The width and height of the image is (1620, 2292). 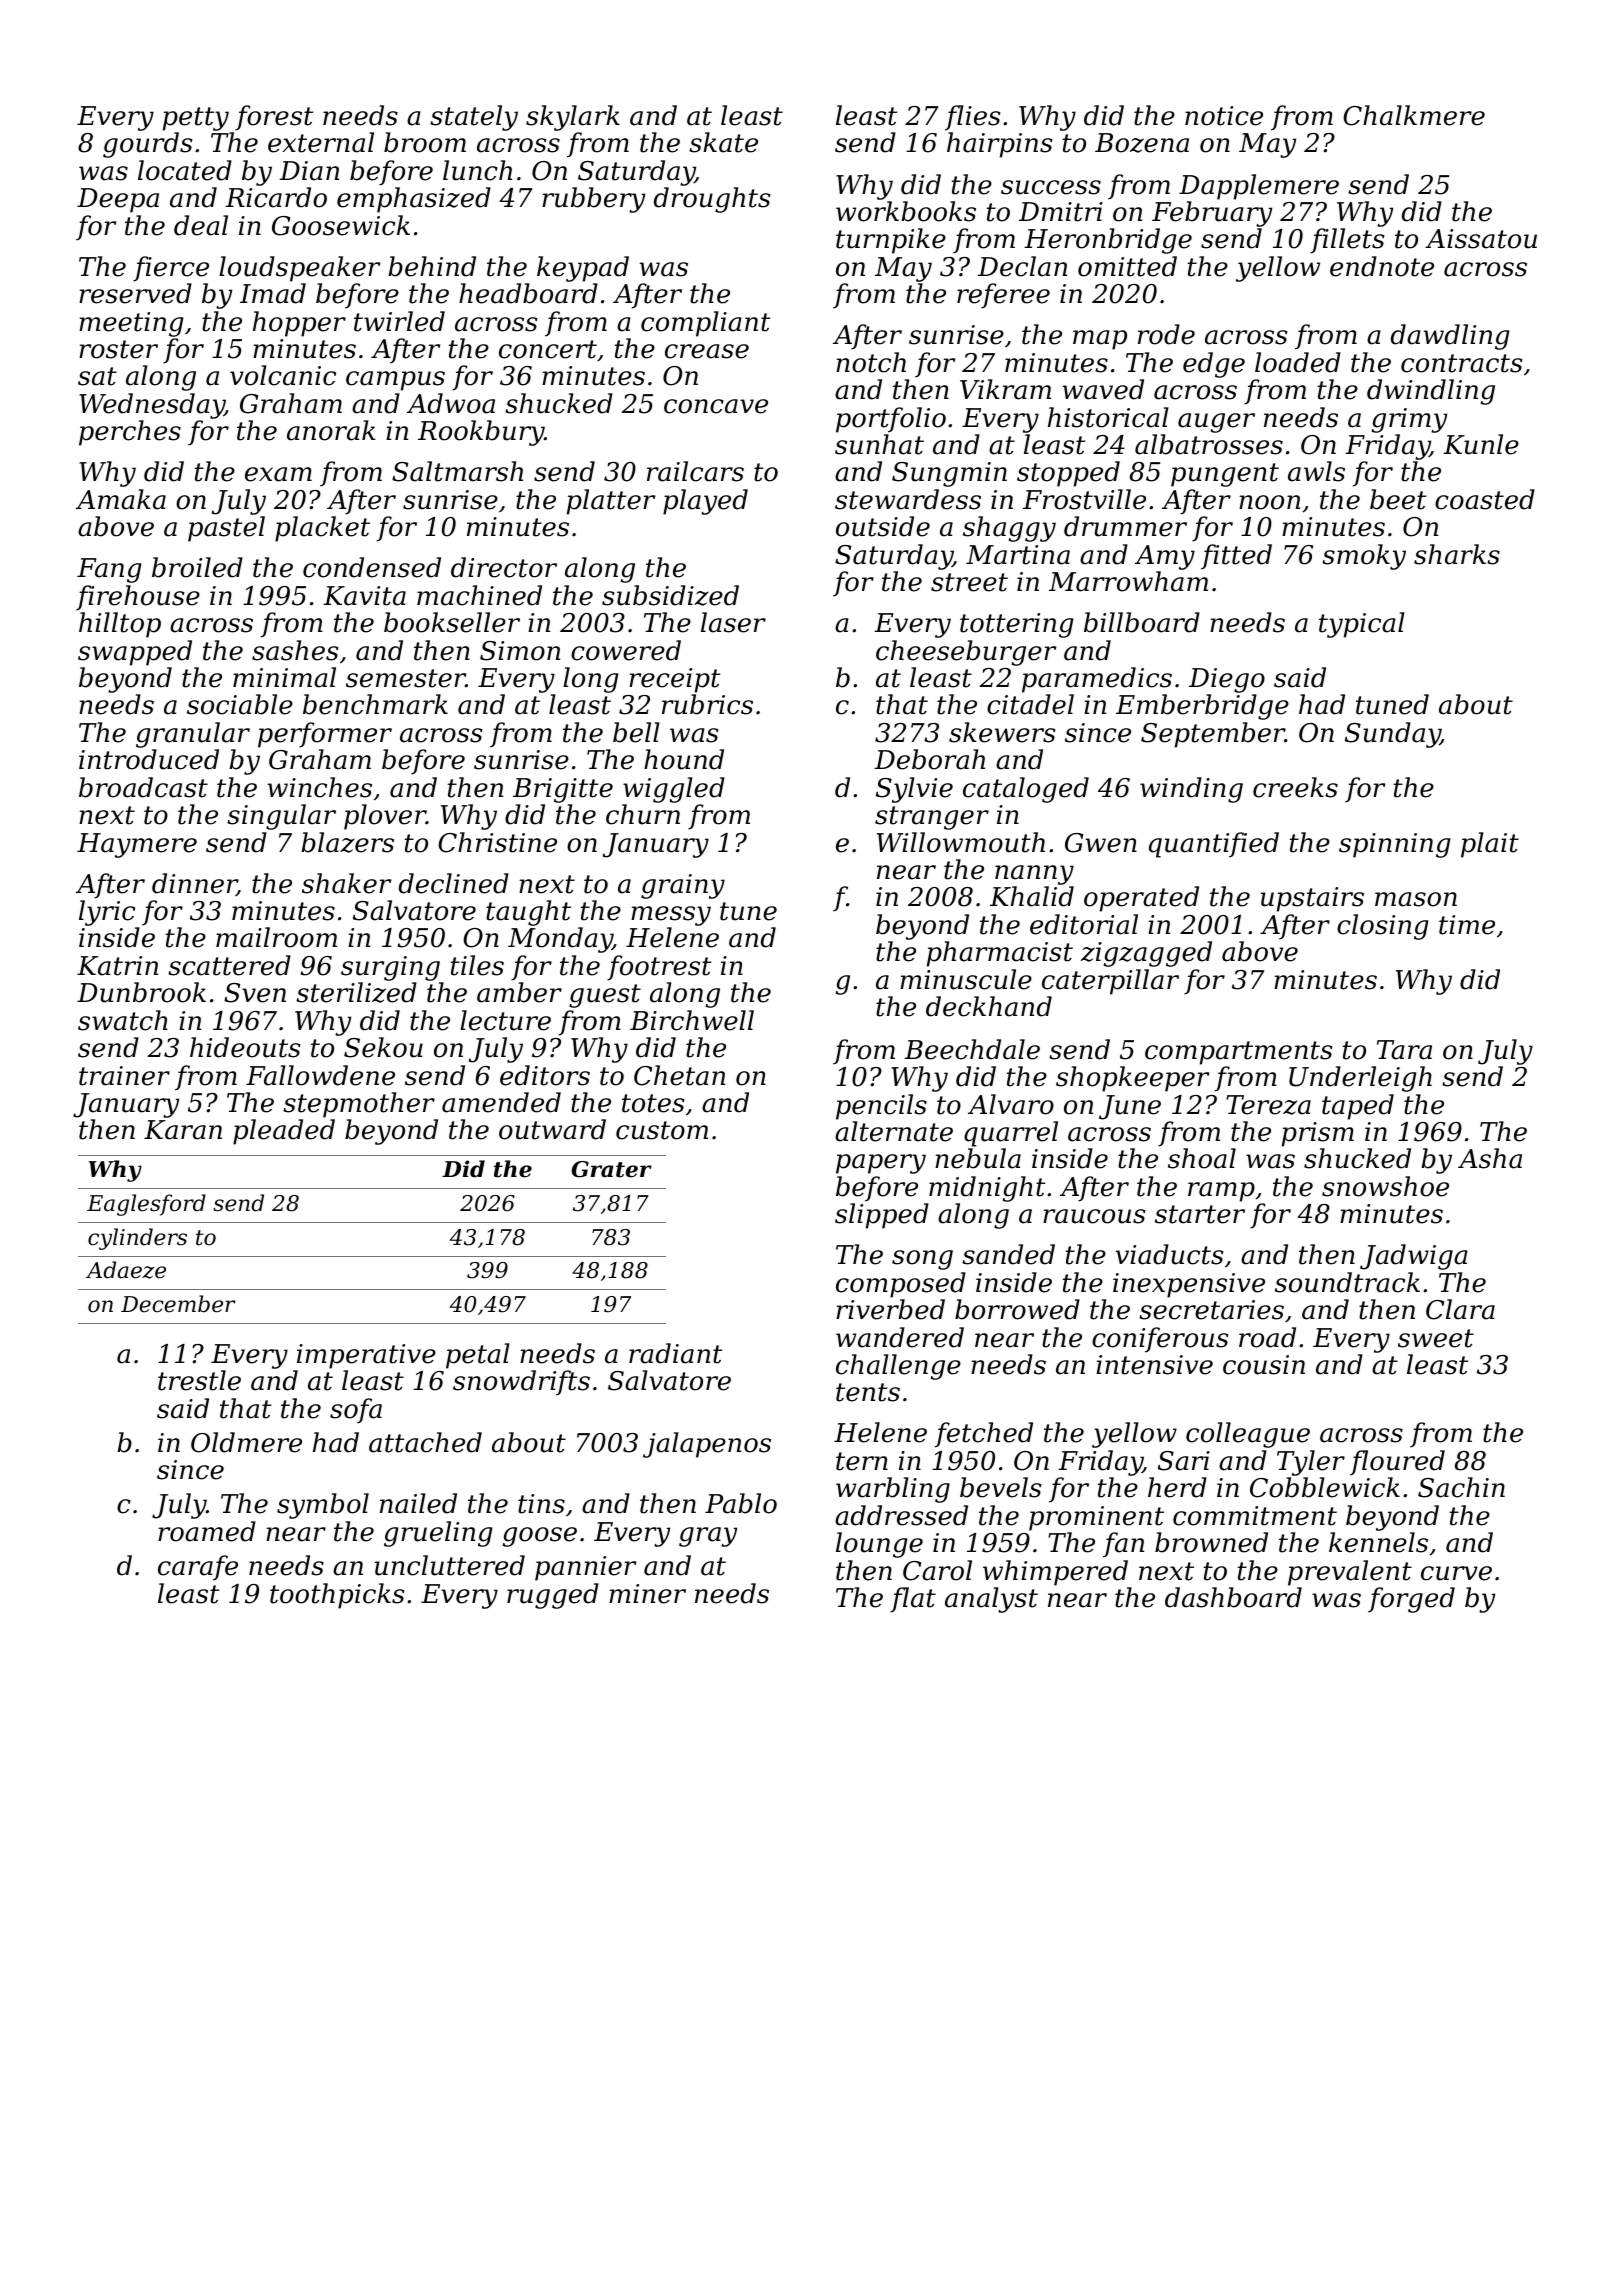 I want to click on Khalid, so click(x=1032, y=896).
